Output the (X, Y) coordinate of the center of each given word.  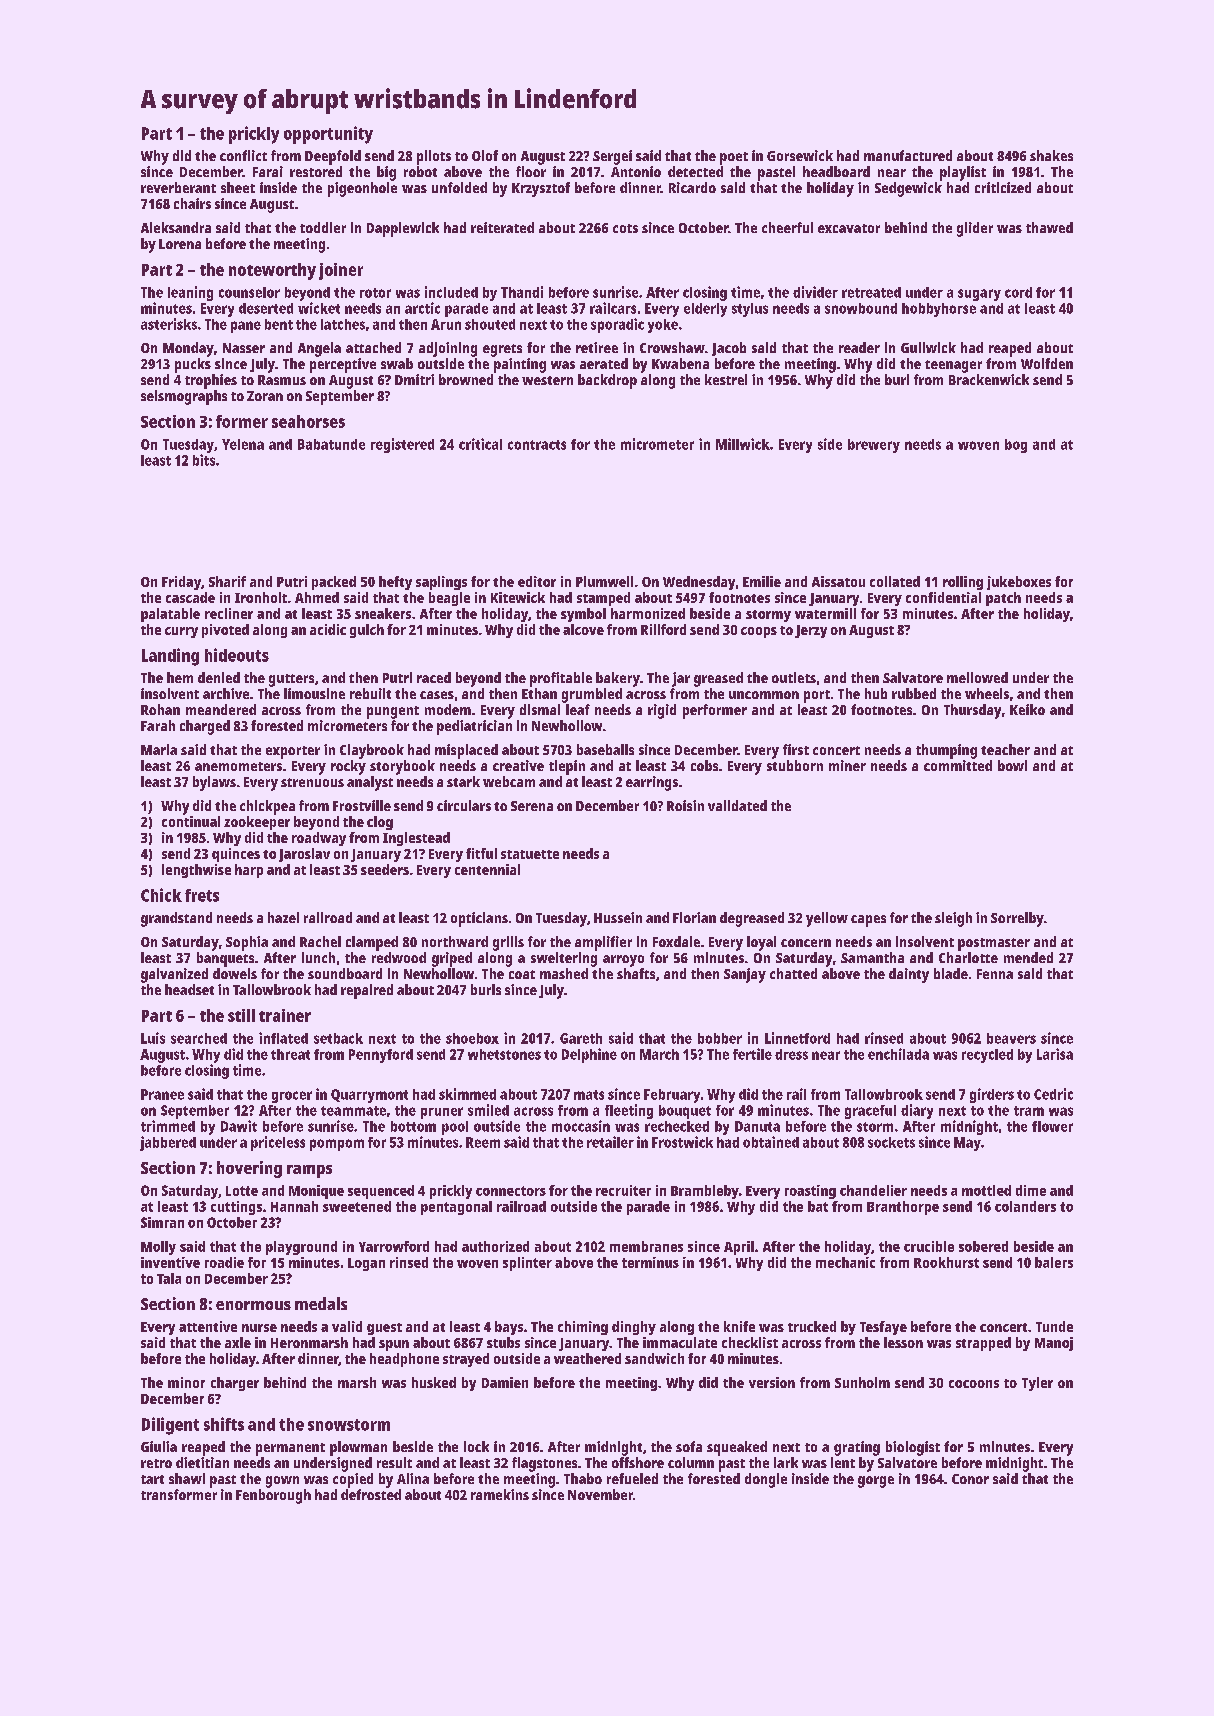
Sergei (612, 157)
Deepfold (333, 157)
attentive (208, 1326)
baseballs (605, 749)
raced (434, 677)
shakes (1051, 155)
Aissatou (838, 581)
